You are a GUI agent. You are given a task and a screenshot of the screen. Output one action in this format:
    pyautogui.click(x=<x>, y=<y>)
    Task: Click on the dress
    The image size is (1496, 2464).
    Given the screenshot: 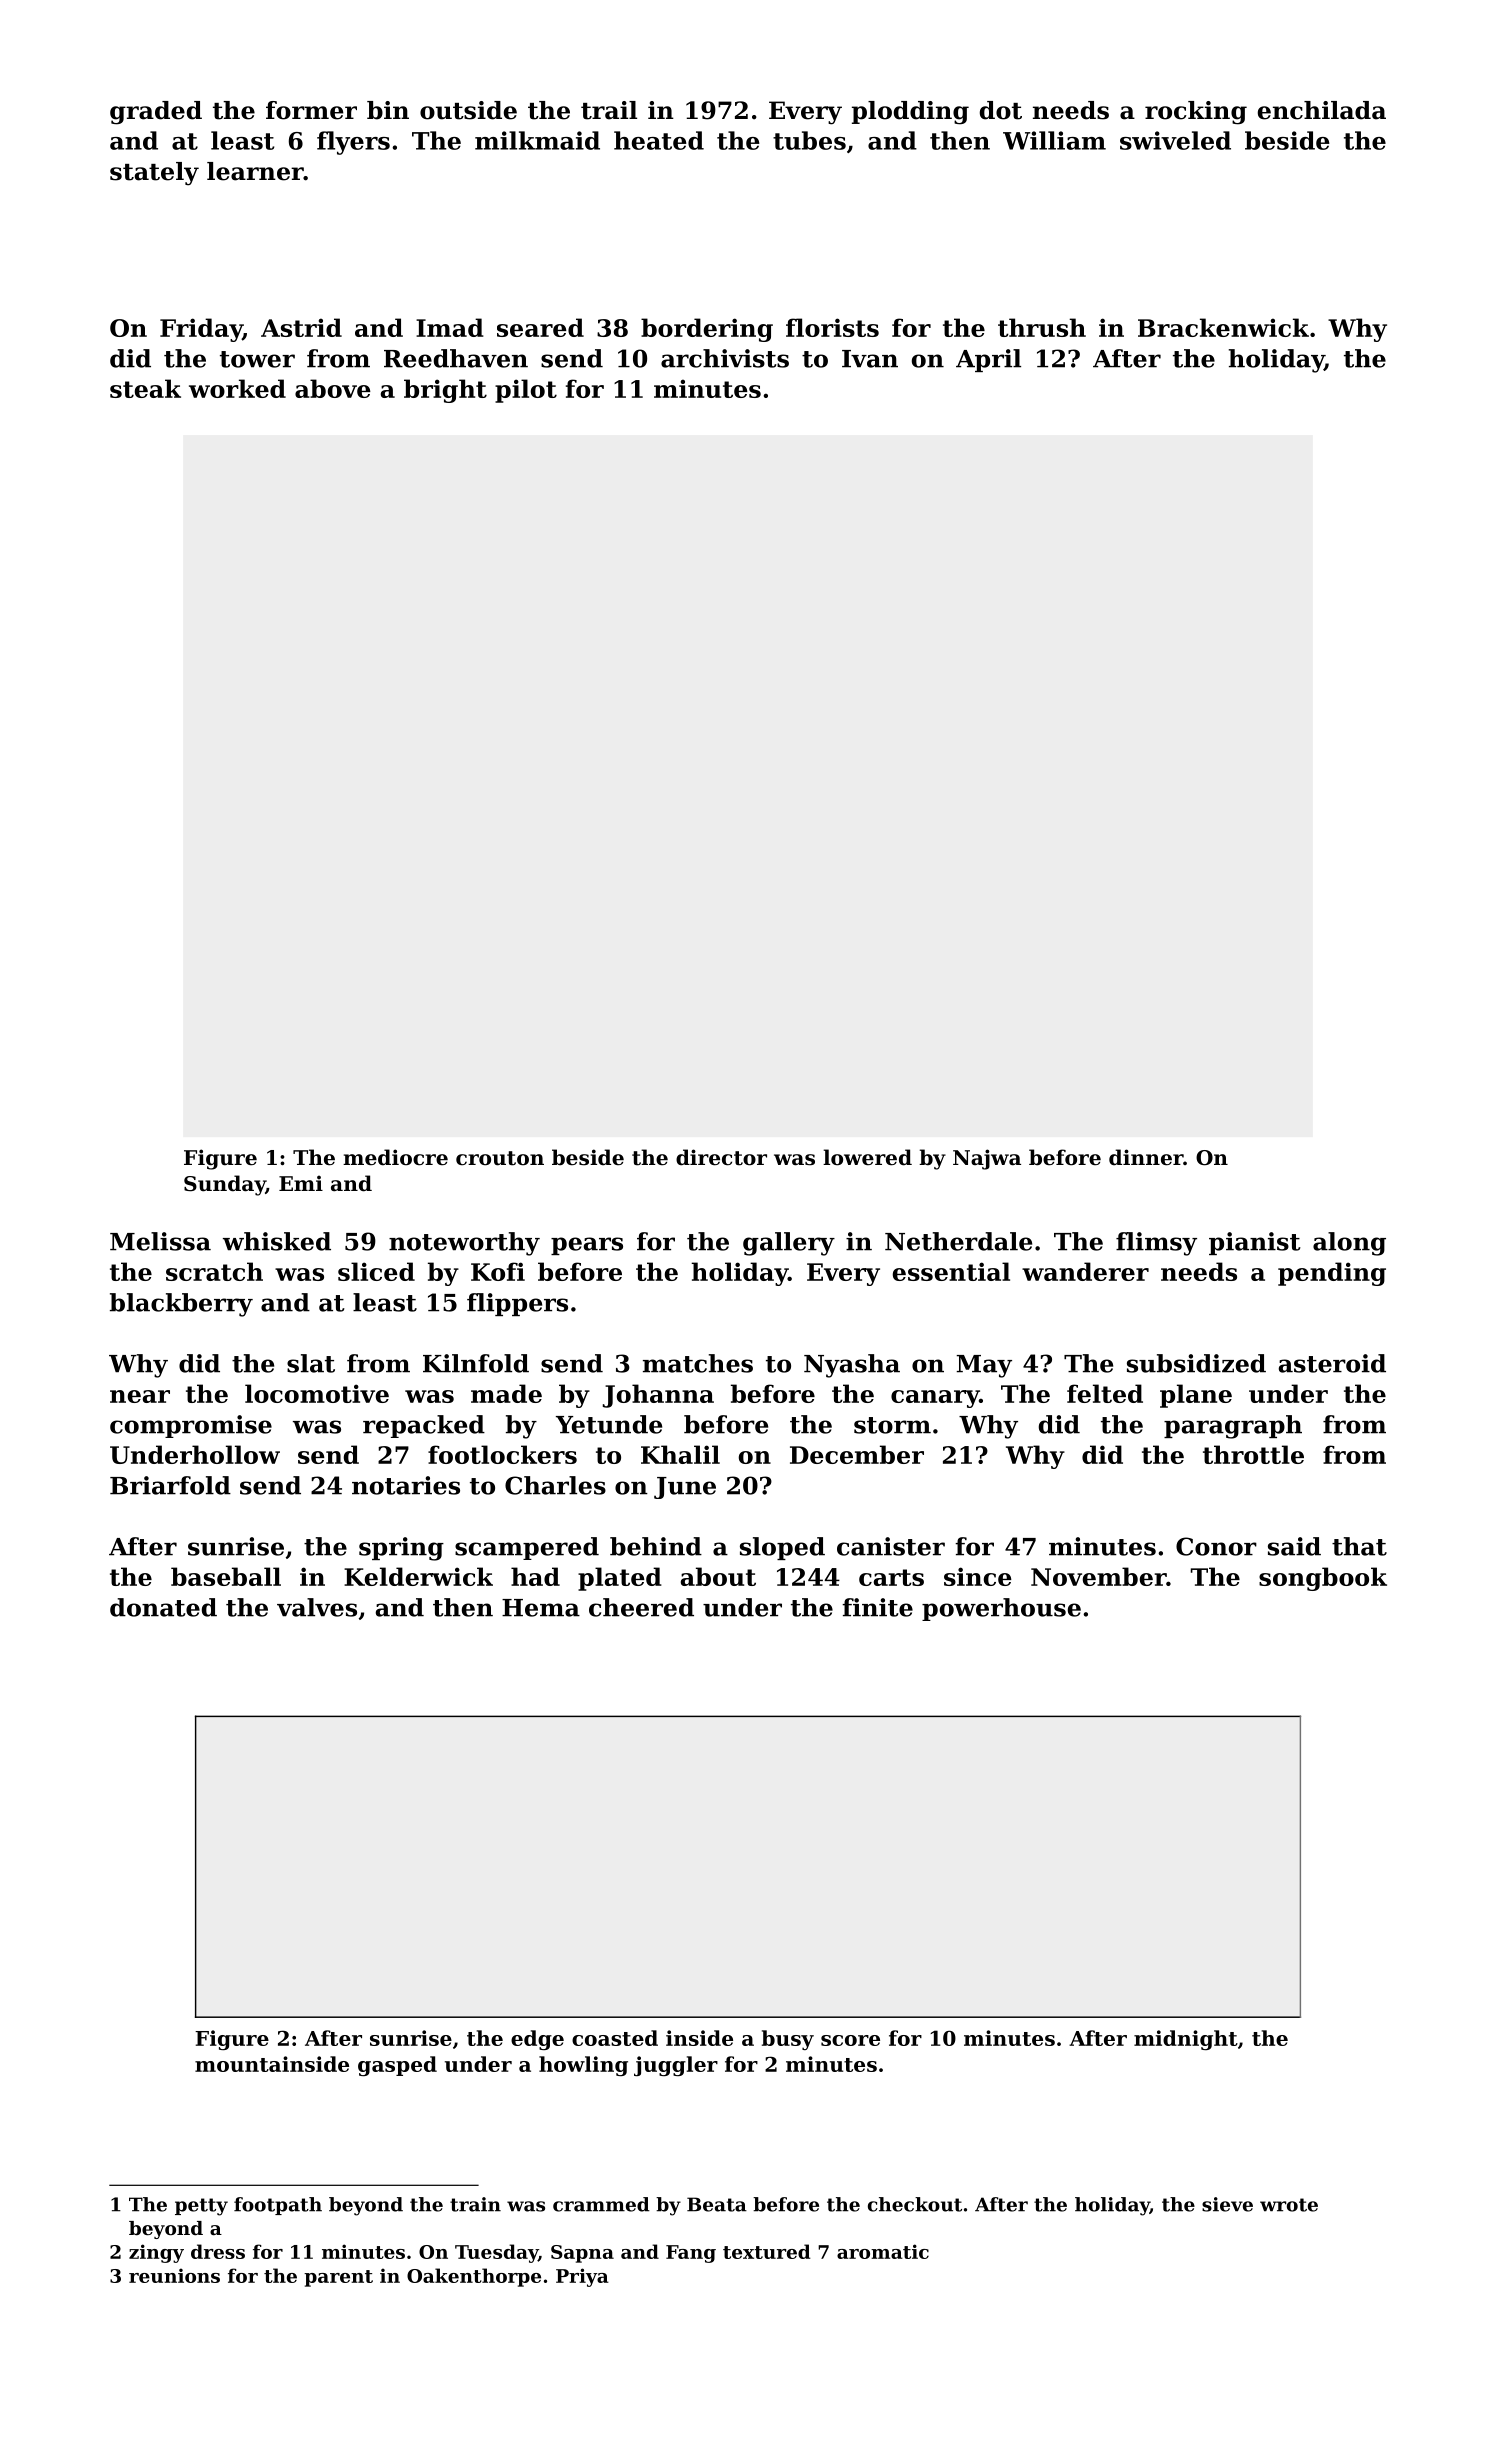 What is the action you would take?
    pyautogui.click(x=218, y=2251)
